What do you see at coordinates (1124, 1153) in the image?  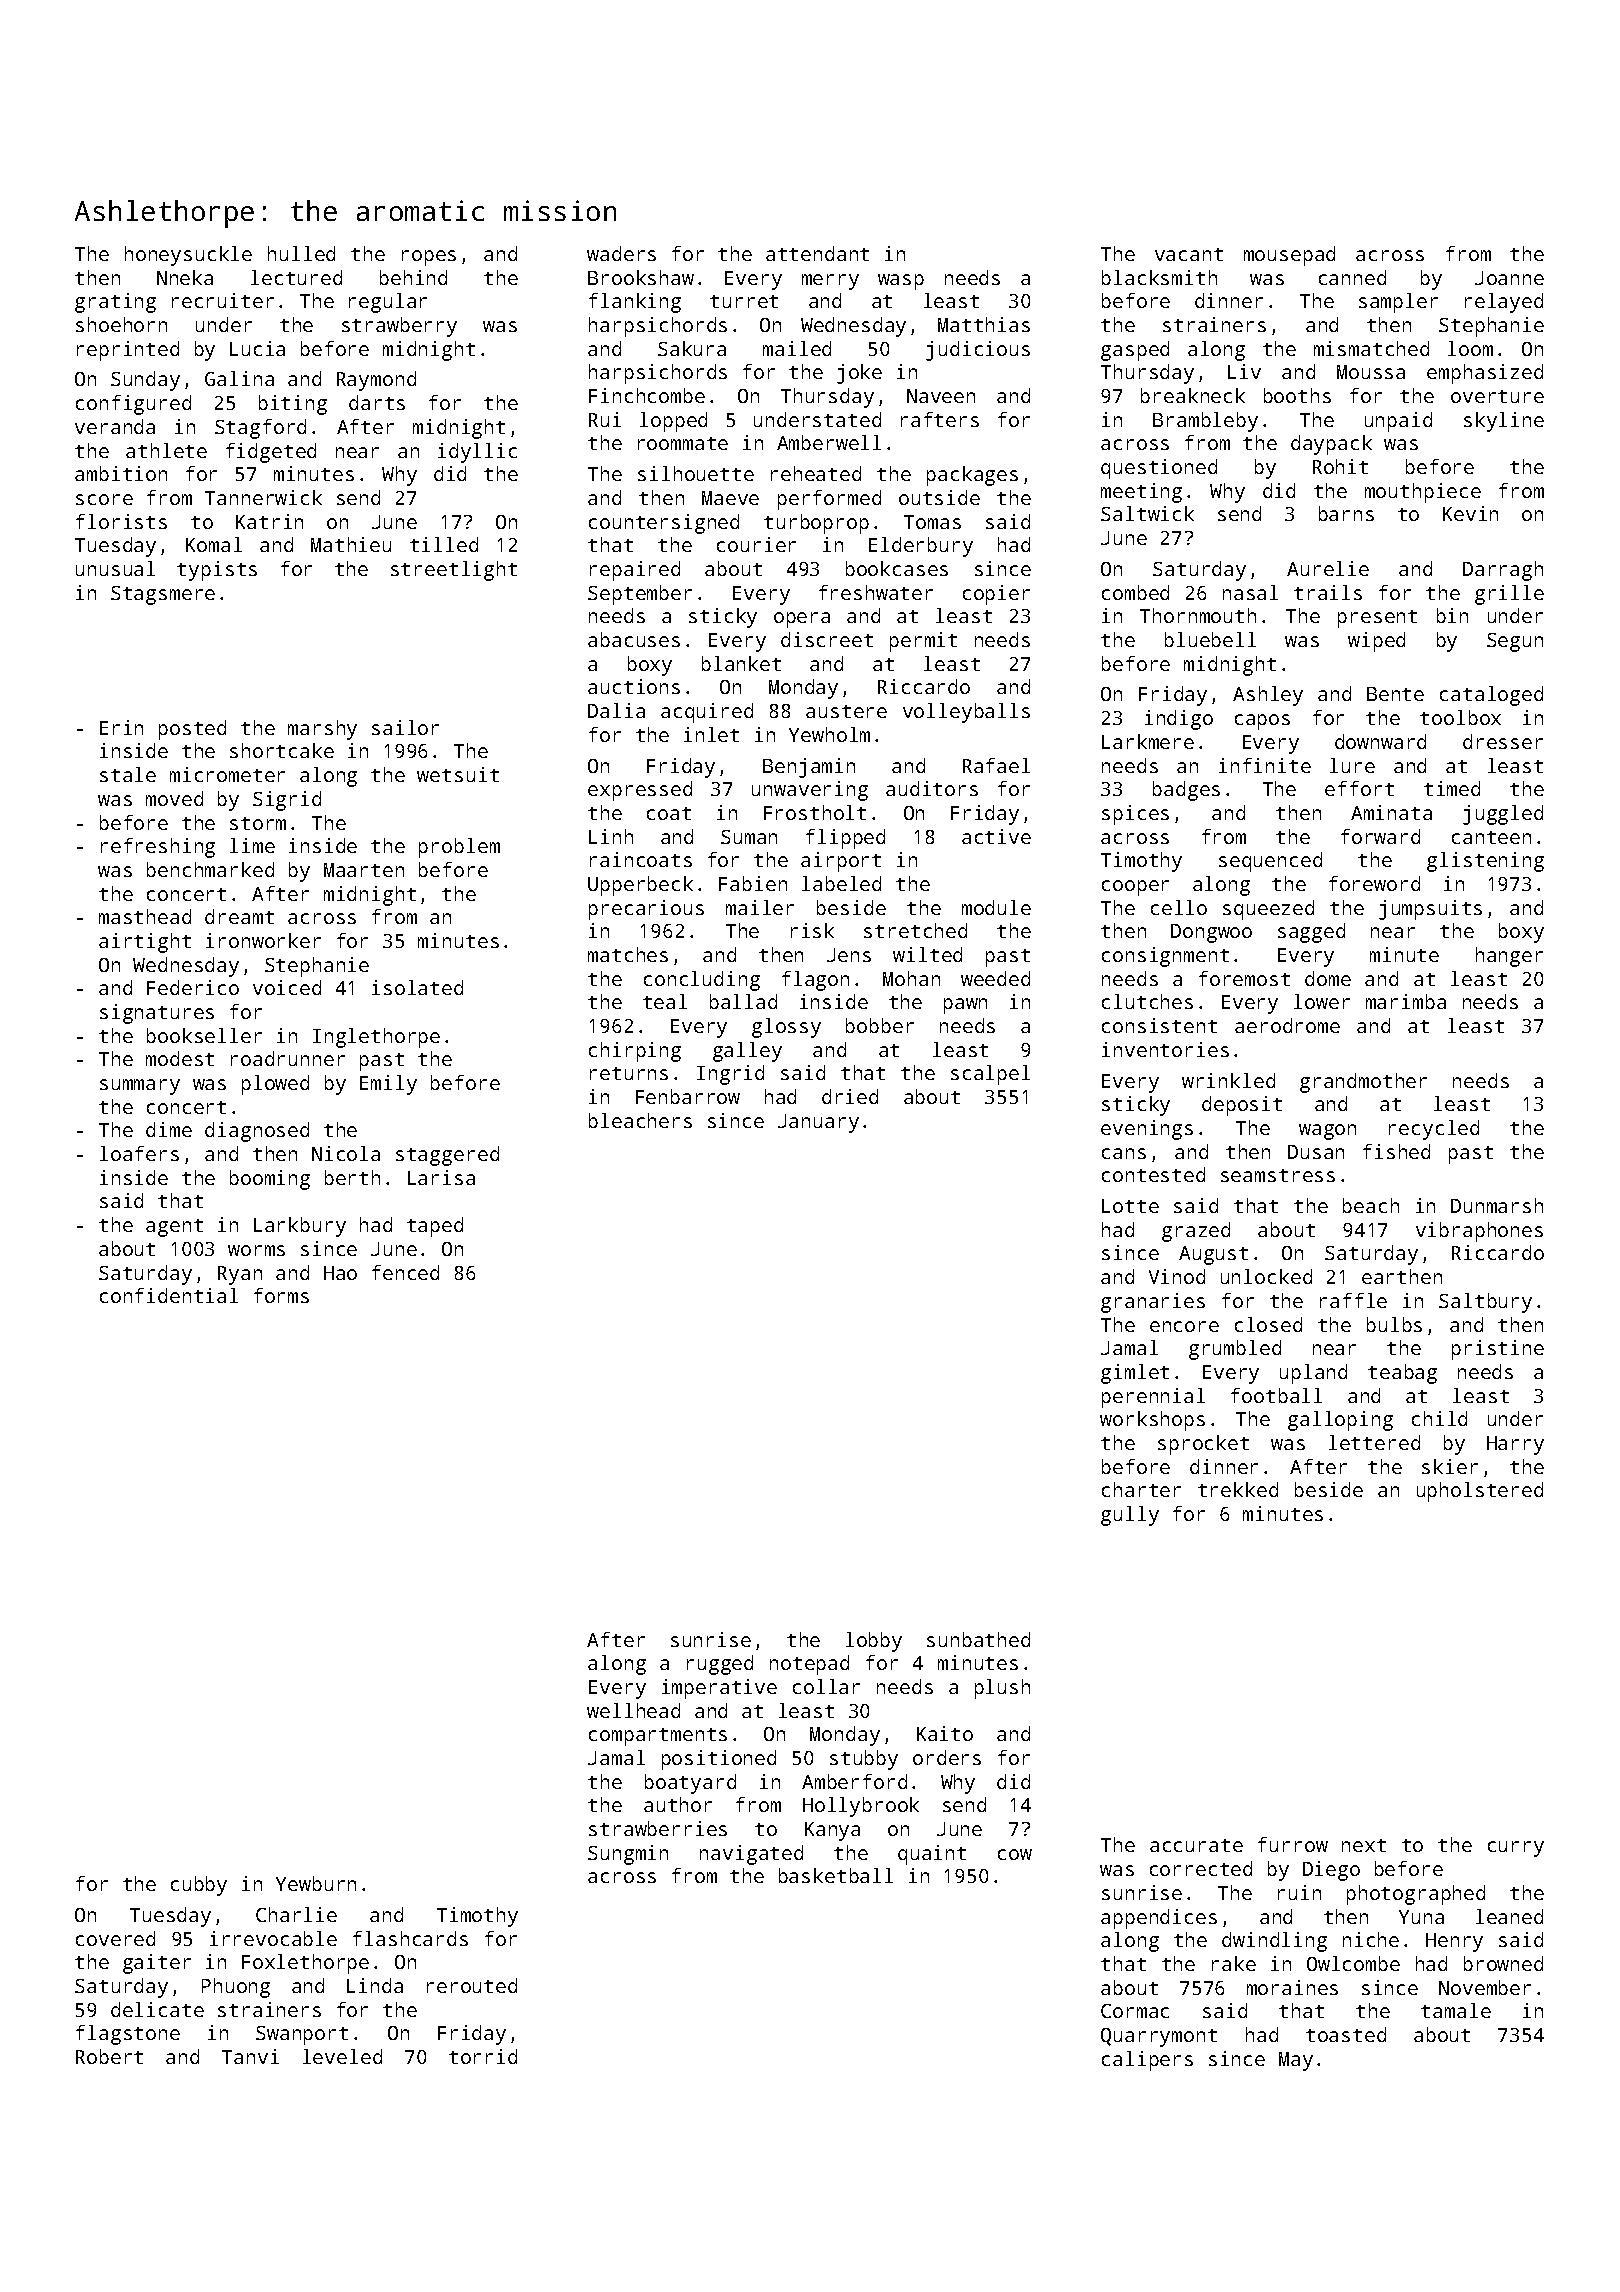 I see `cans` at bounding box center [1124, 1153].
